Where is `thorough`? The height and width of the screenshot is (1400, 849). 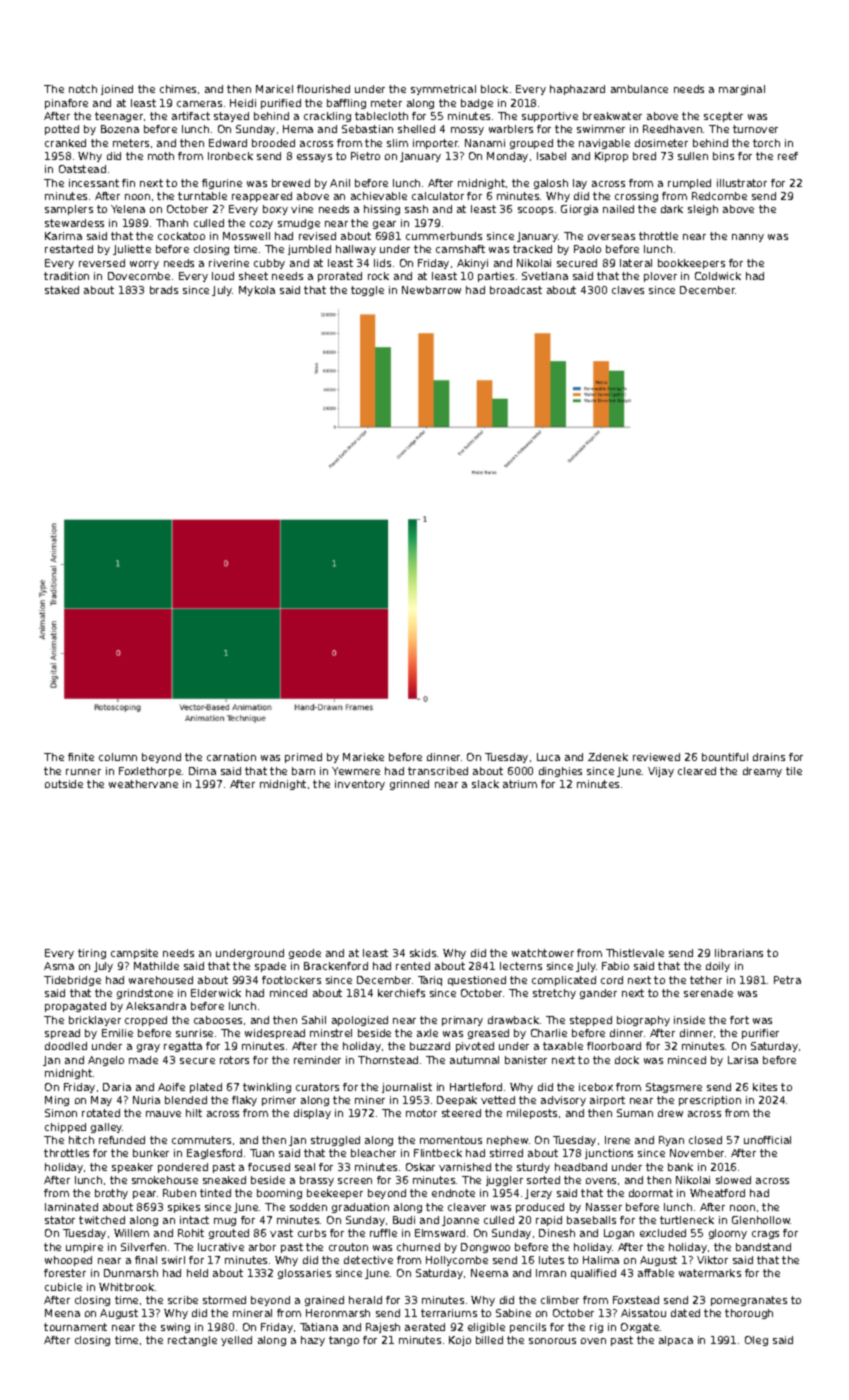 thorough is located at coordinates (749, 1314).
